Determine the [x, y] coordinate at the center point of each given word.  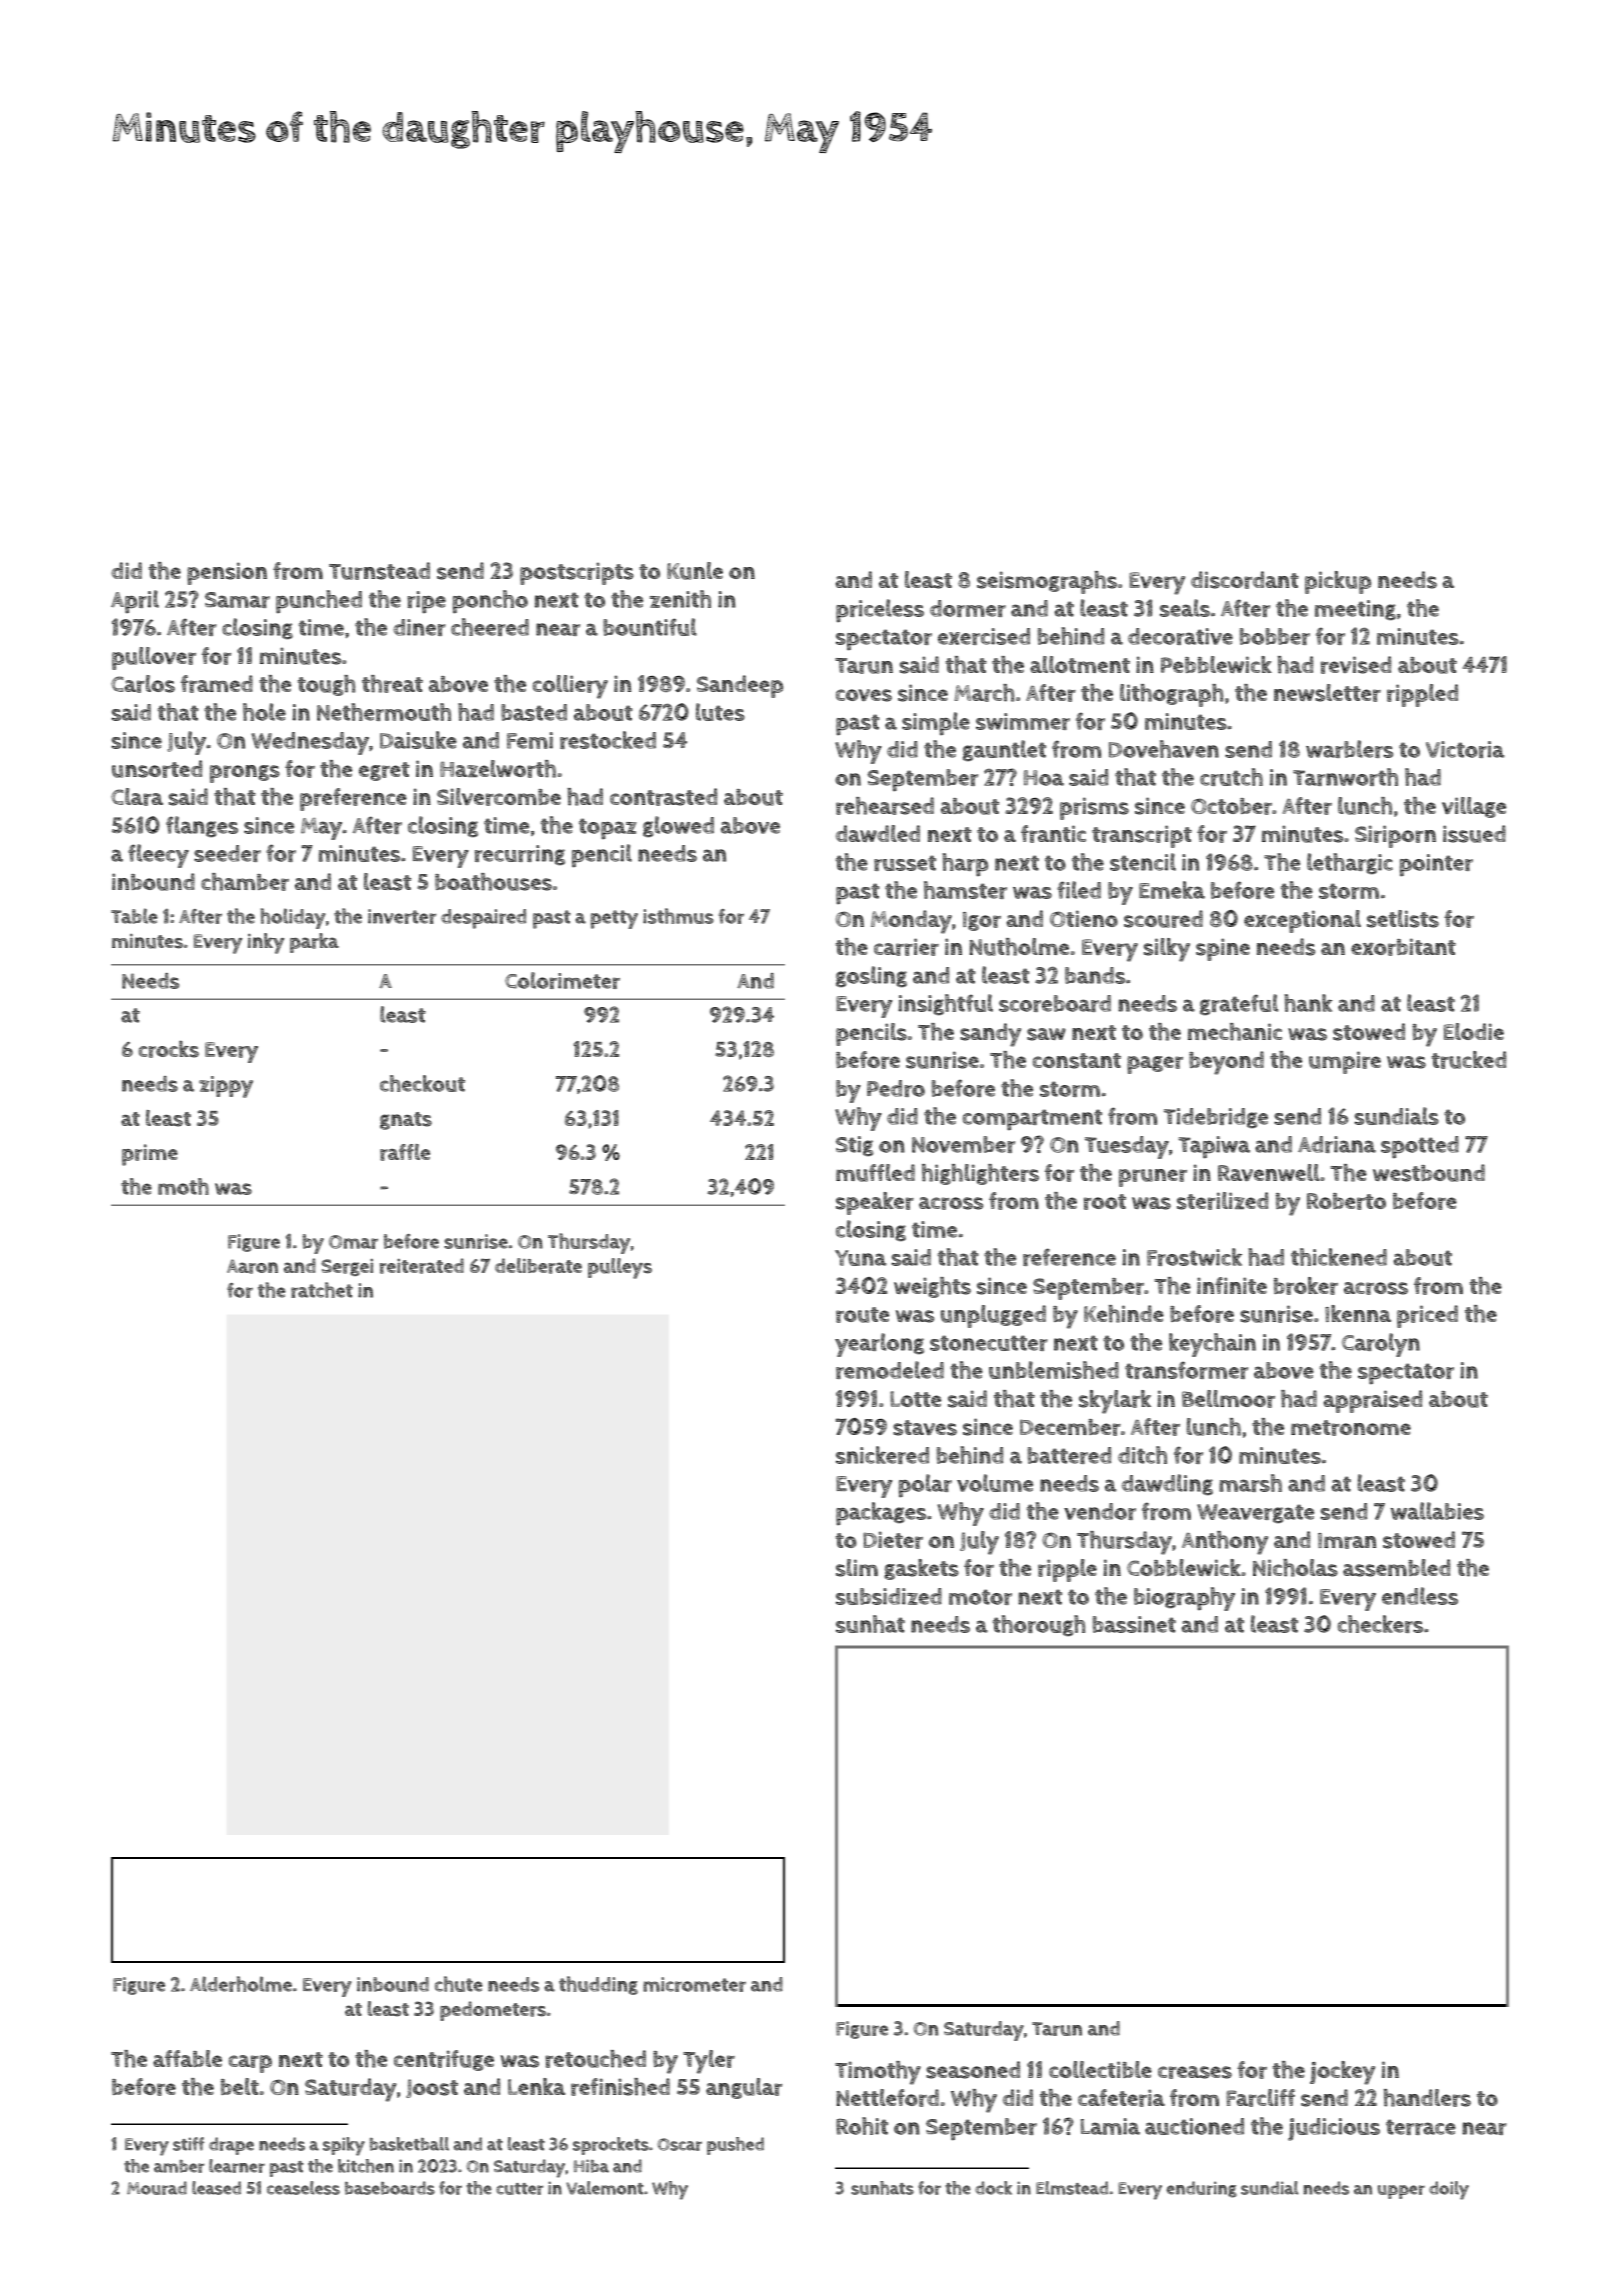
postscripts [577, 573]
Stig [855, 1146]
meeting [1355, 610]
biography [1184, 1599]
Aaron [252, 1266]
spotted [1420, 1147]
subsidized [889, 1596]
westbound [1429, 1173]
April [135, 602]
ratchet [322, 1290]
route [862, 1315]
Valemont [605, 2188]
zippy [226, 1087]
